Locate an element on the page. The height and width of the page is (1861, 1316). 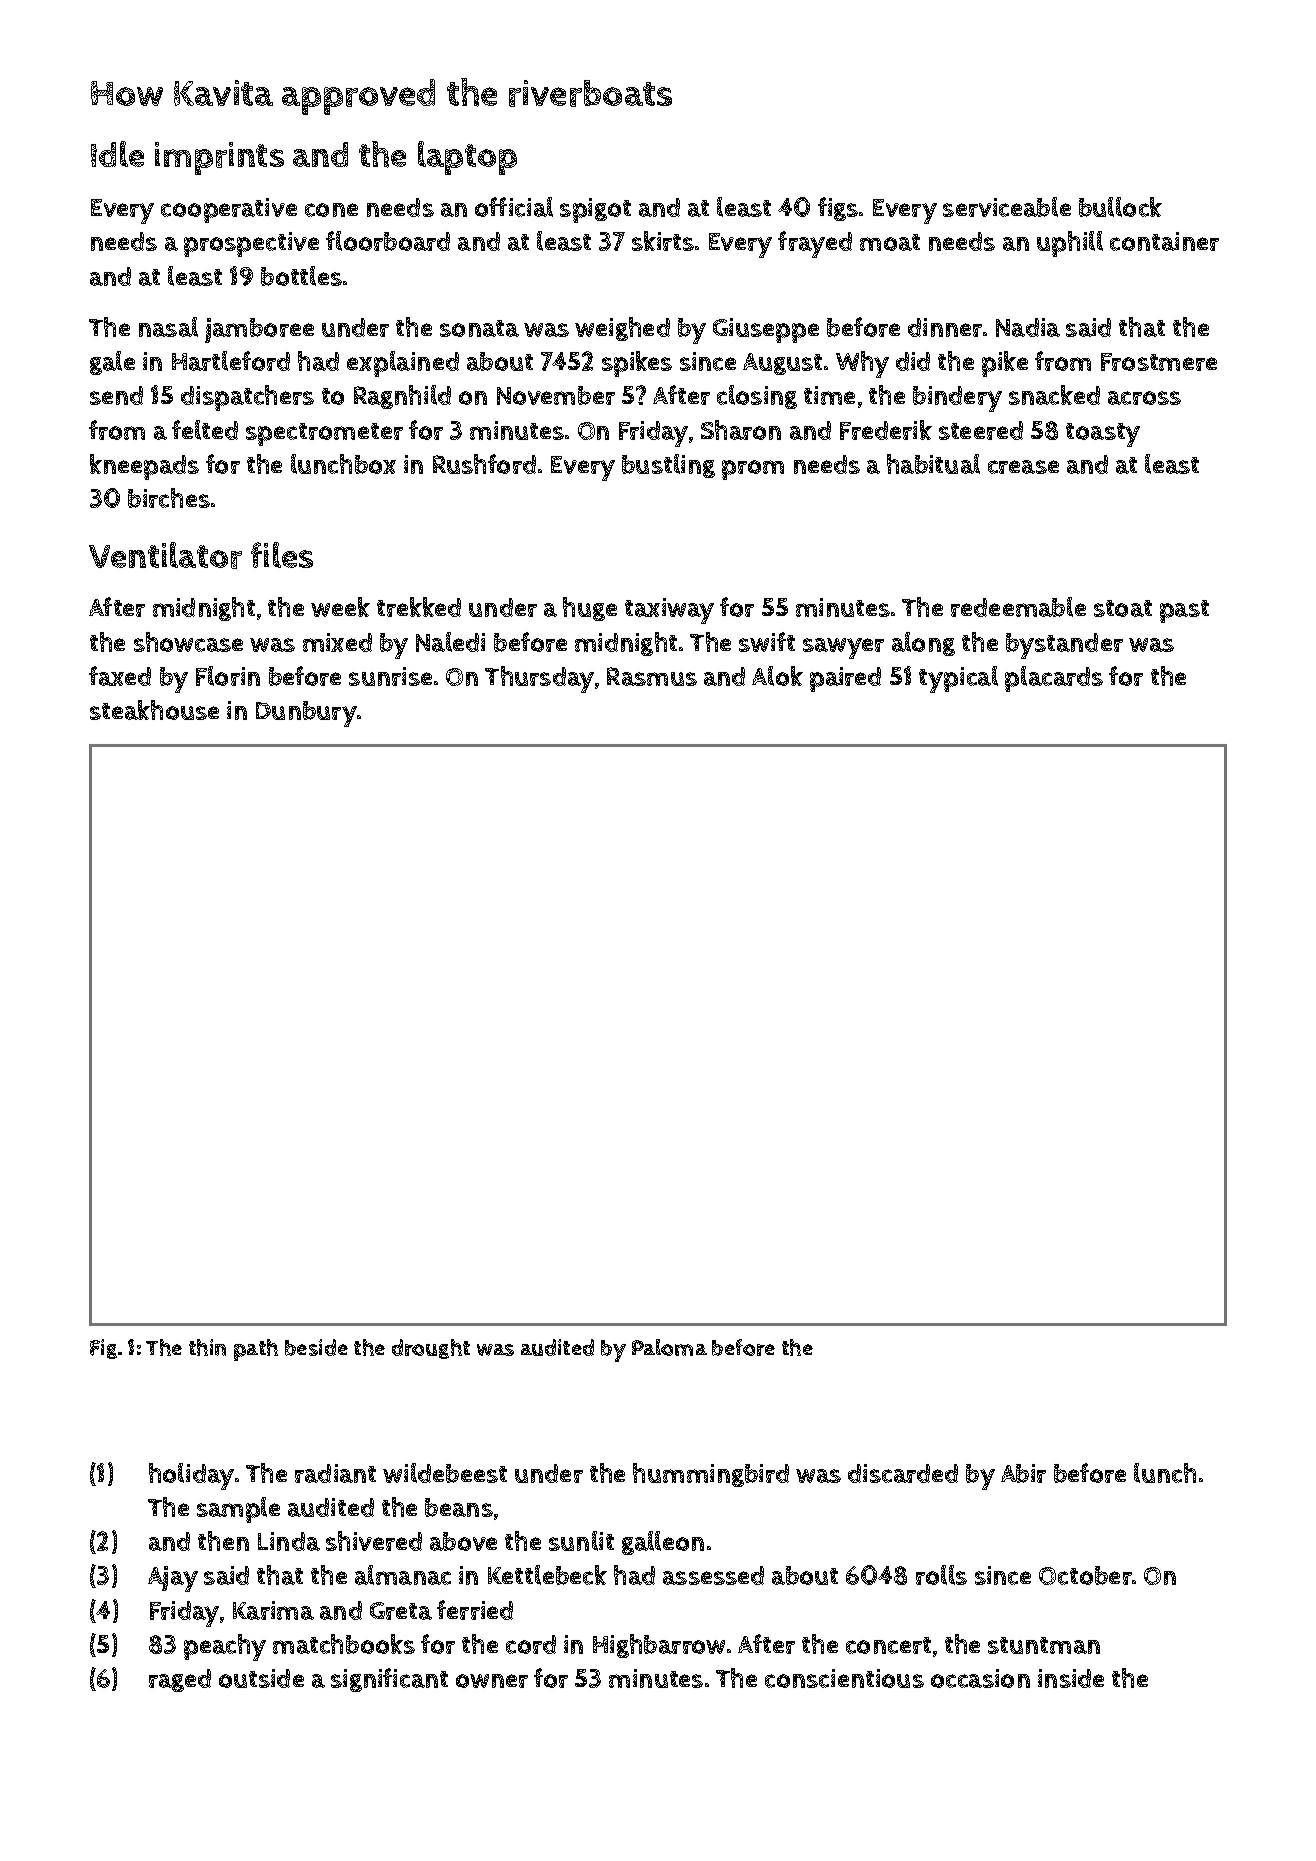
Dunbury is located at coordinates (306, 714).
